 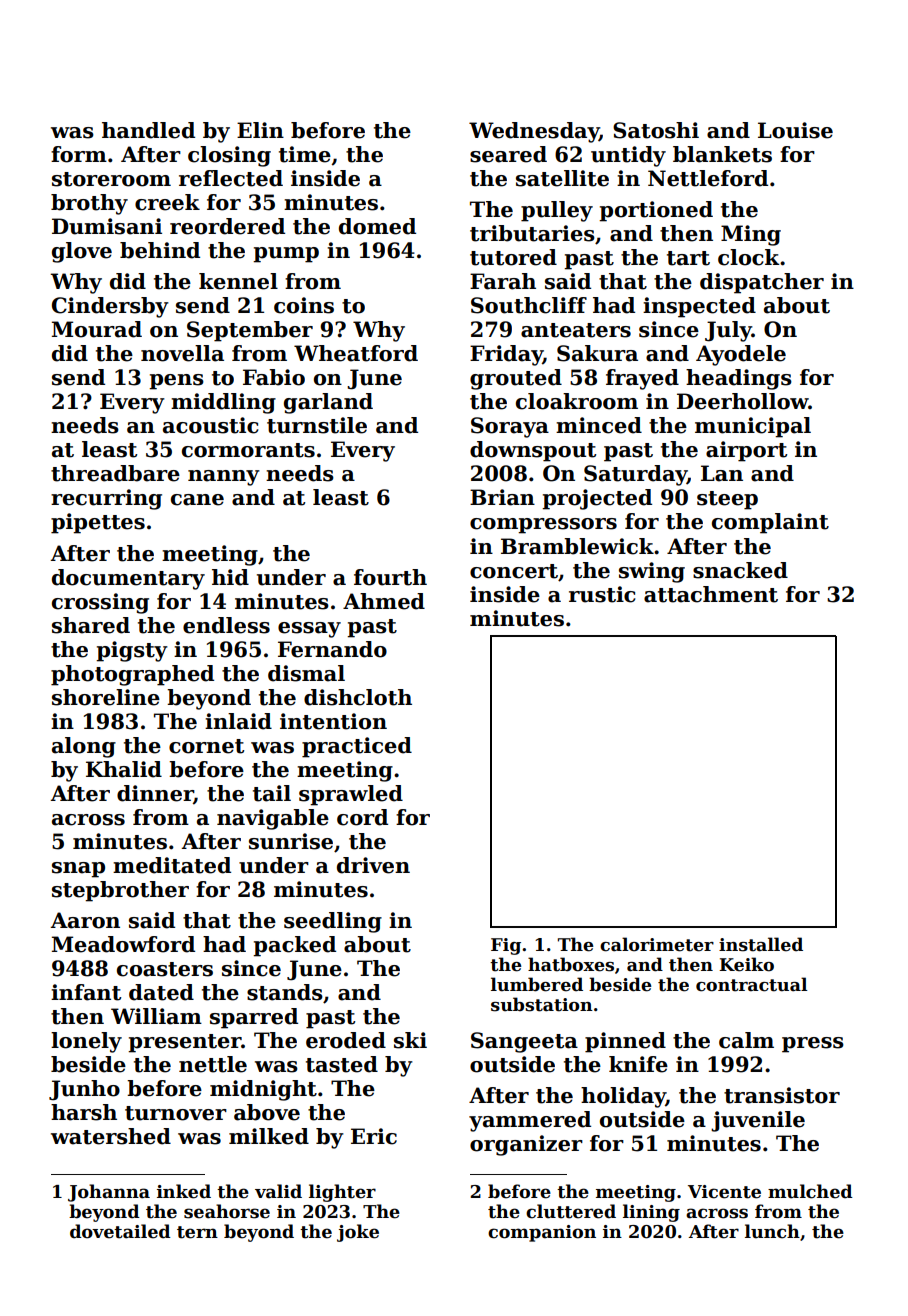 I want to click on cord, so click(x=362, y=817).
